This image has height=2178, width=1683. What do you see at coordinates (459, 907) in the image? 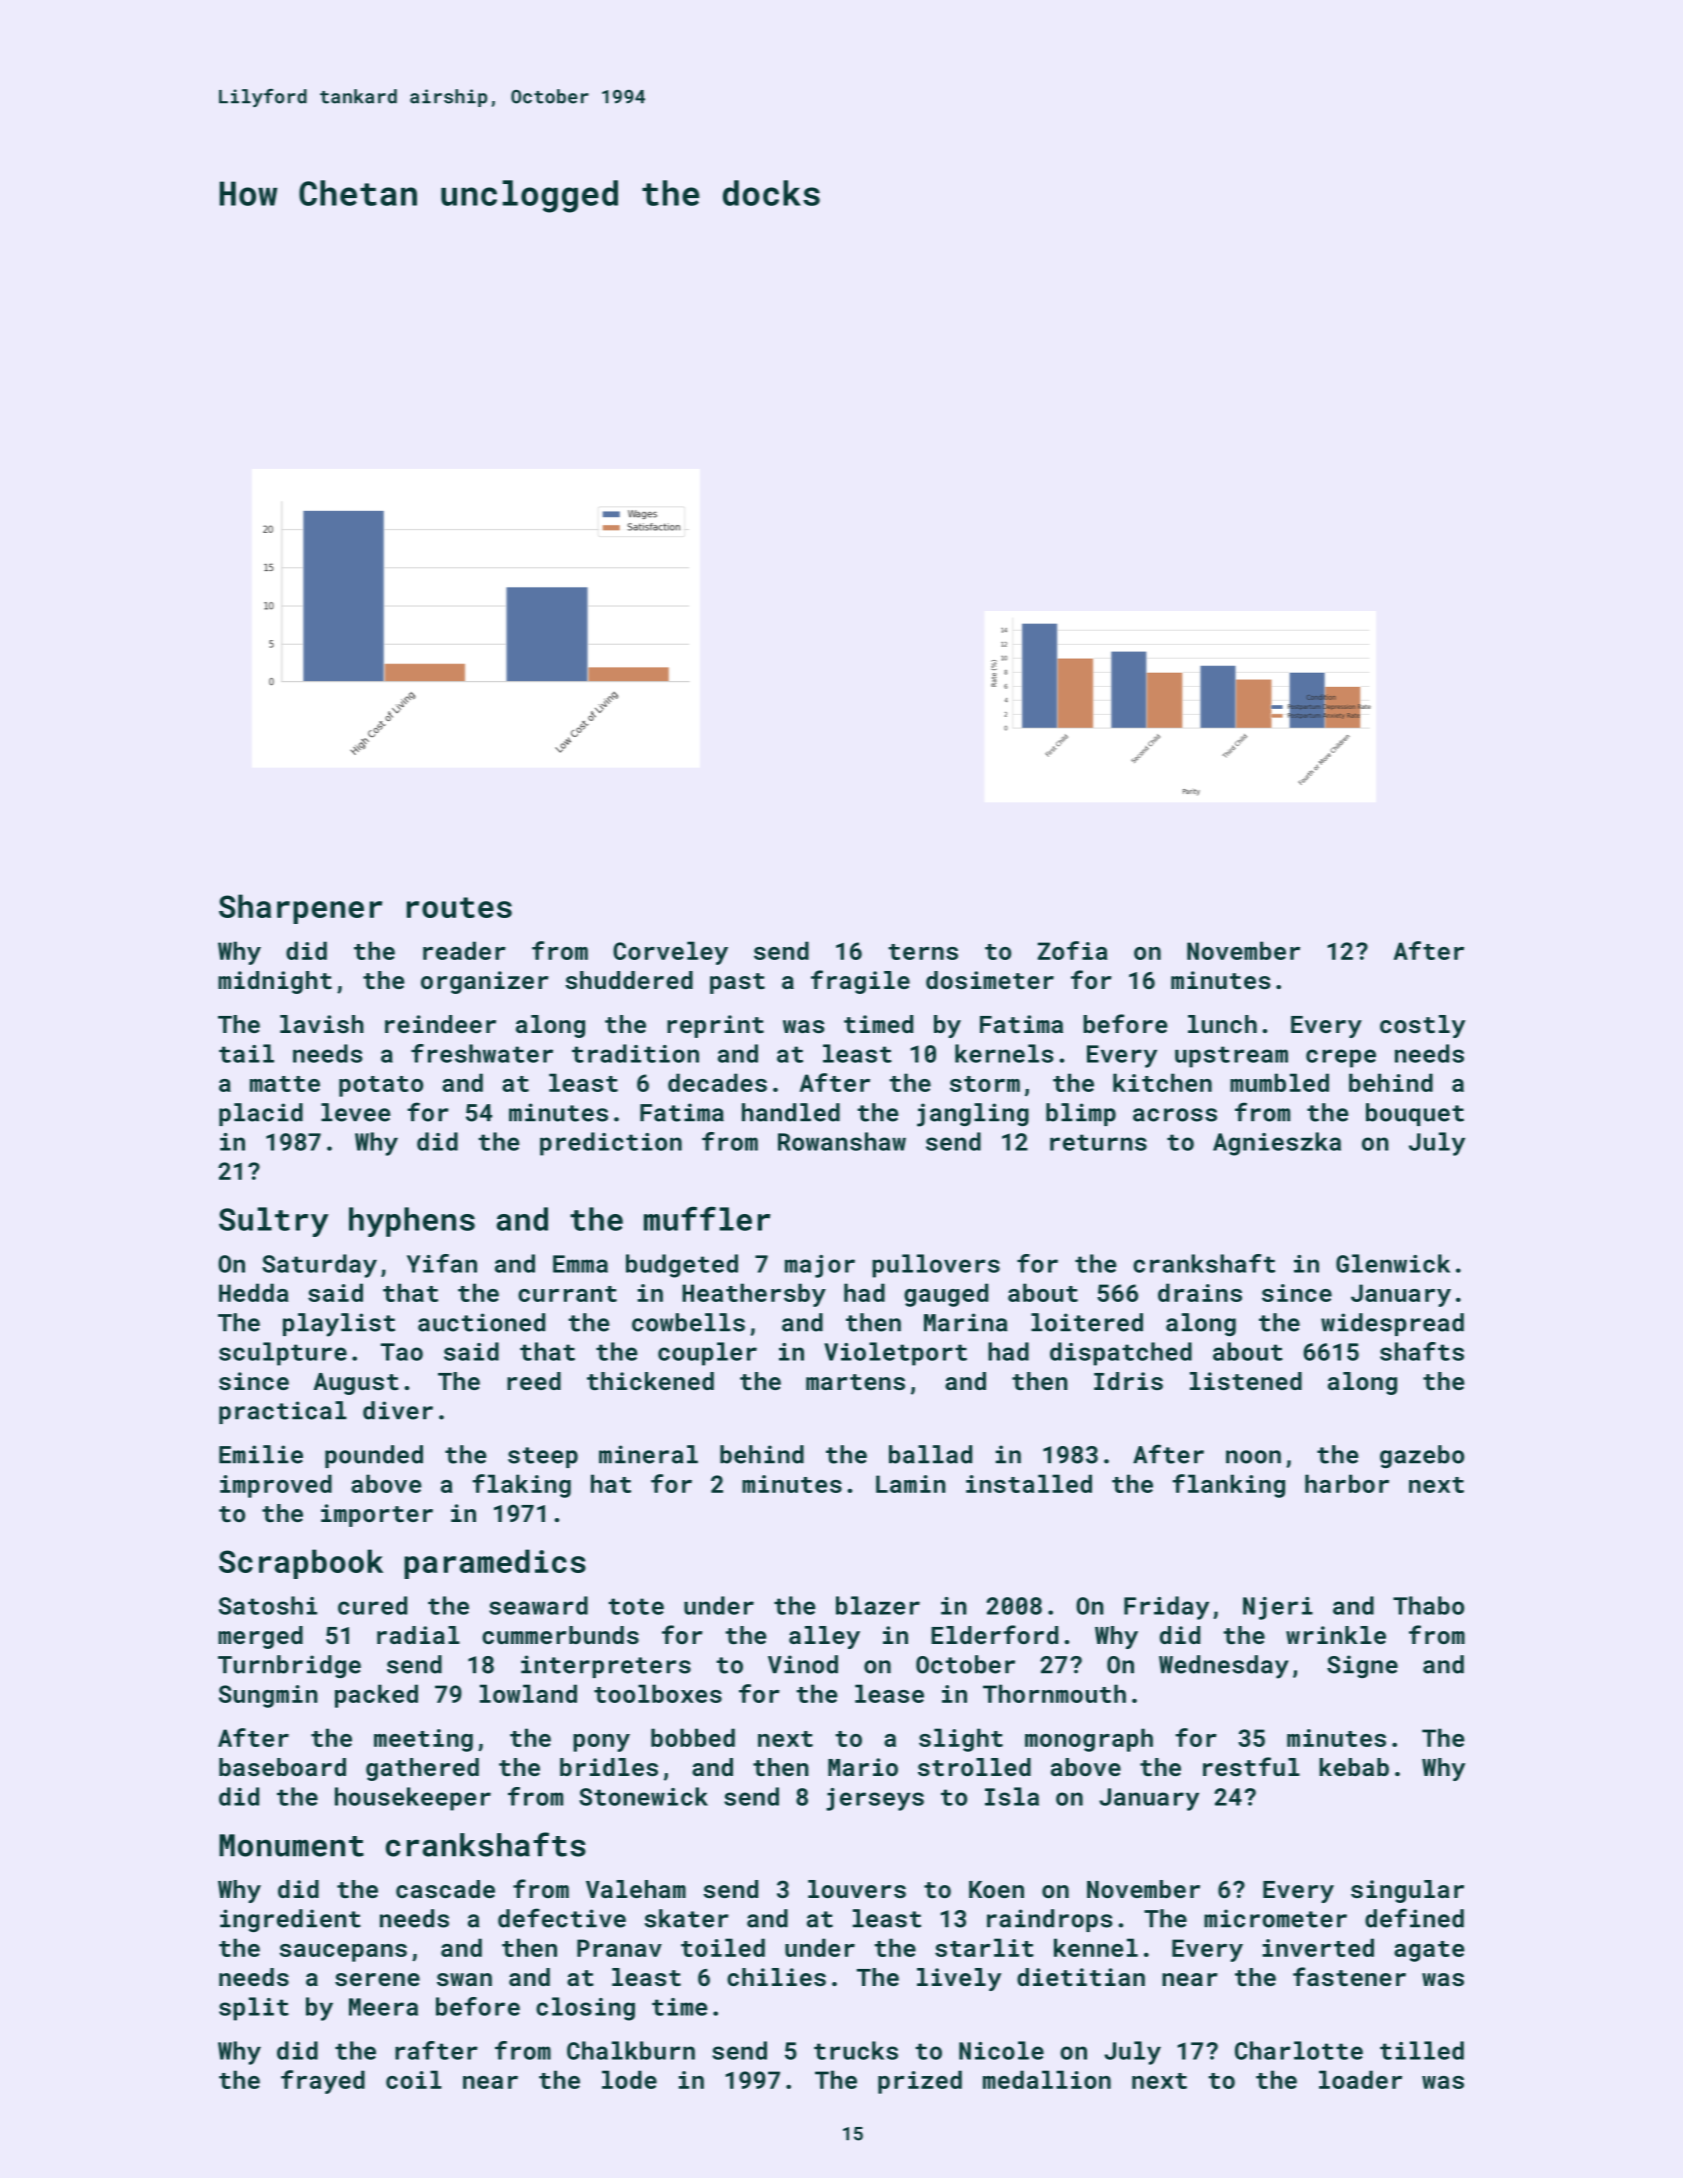
I see `routes` at bounding box center [459, 907].
